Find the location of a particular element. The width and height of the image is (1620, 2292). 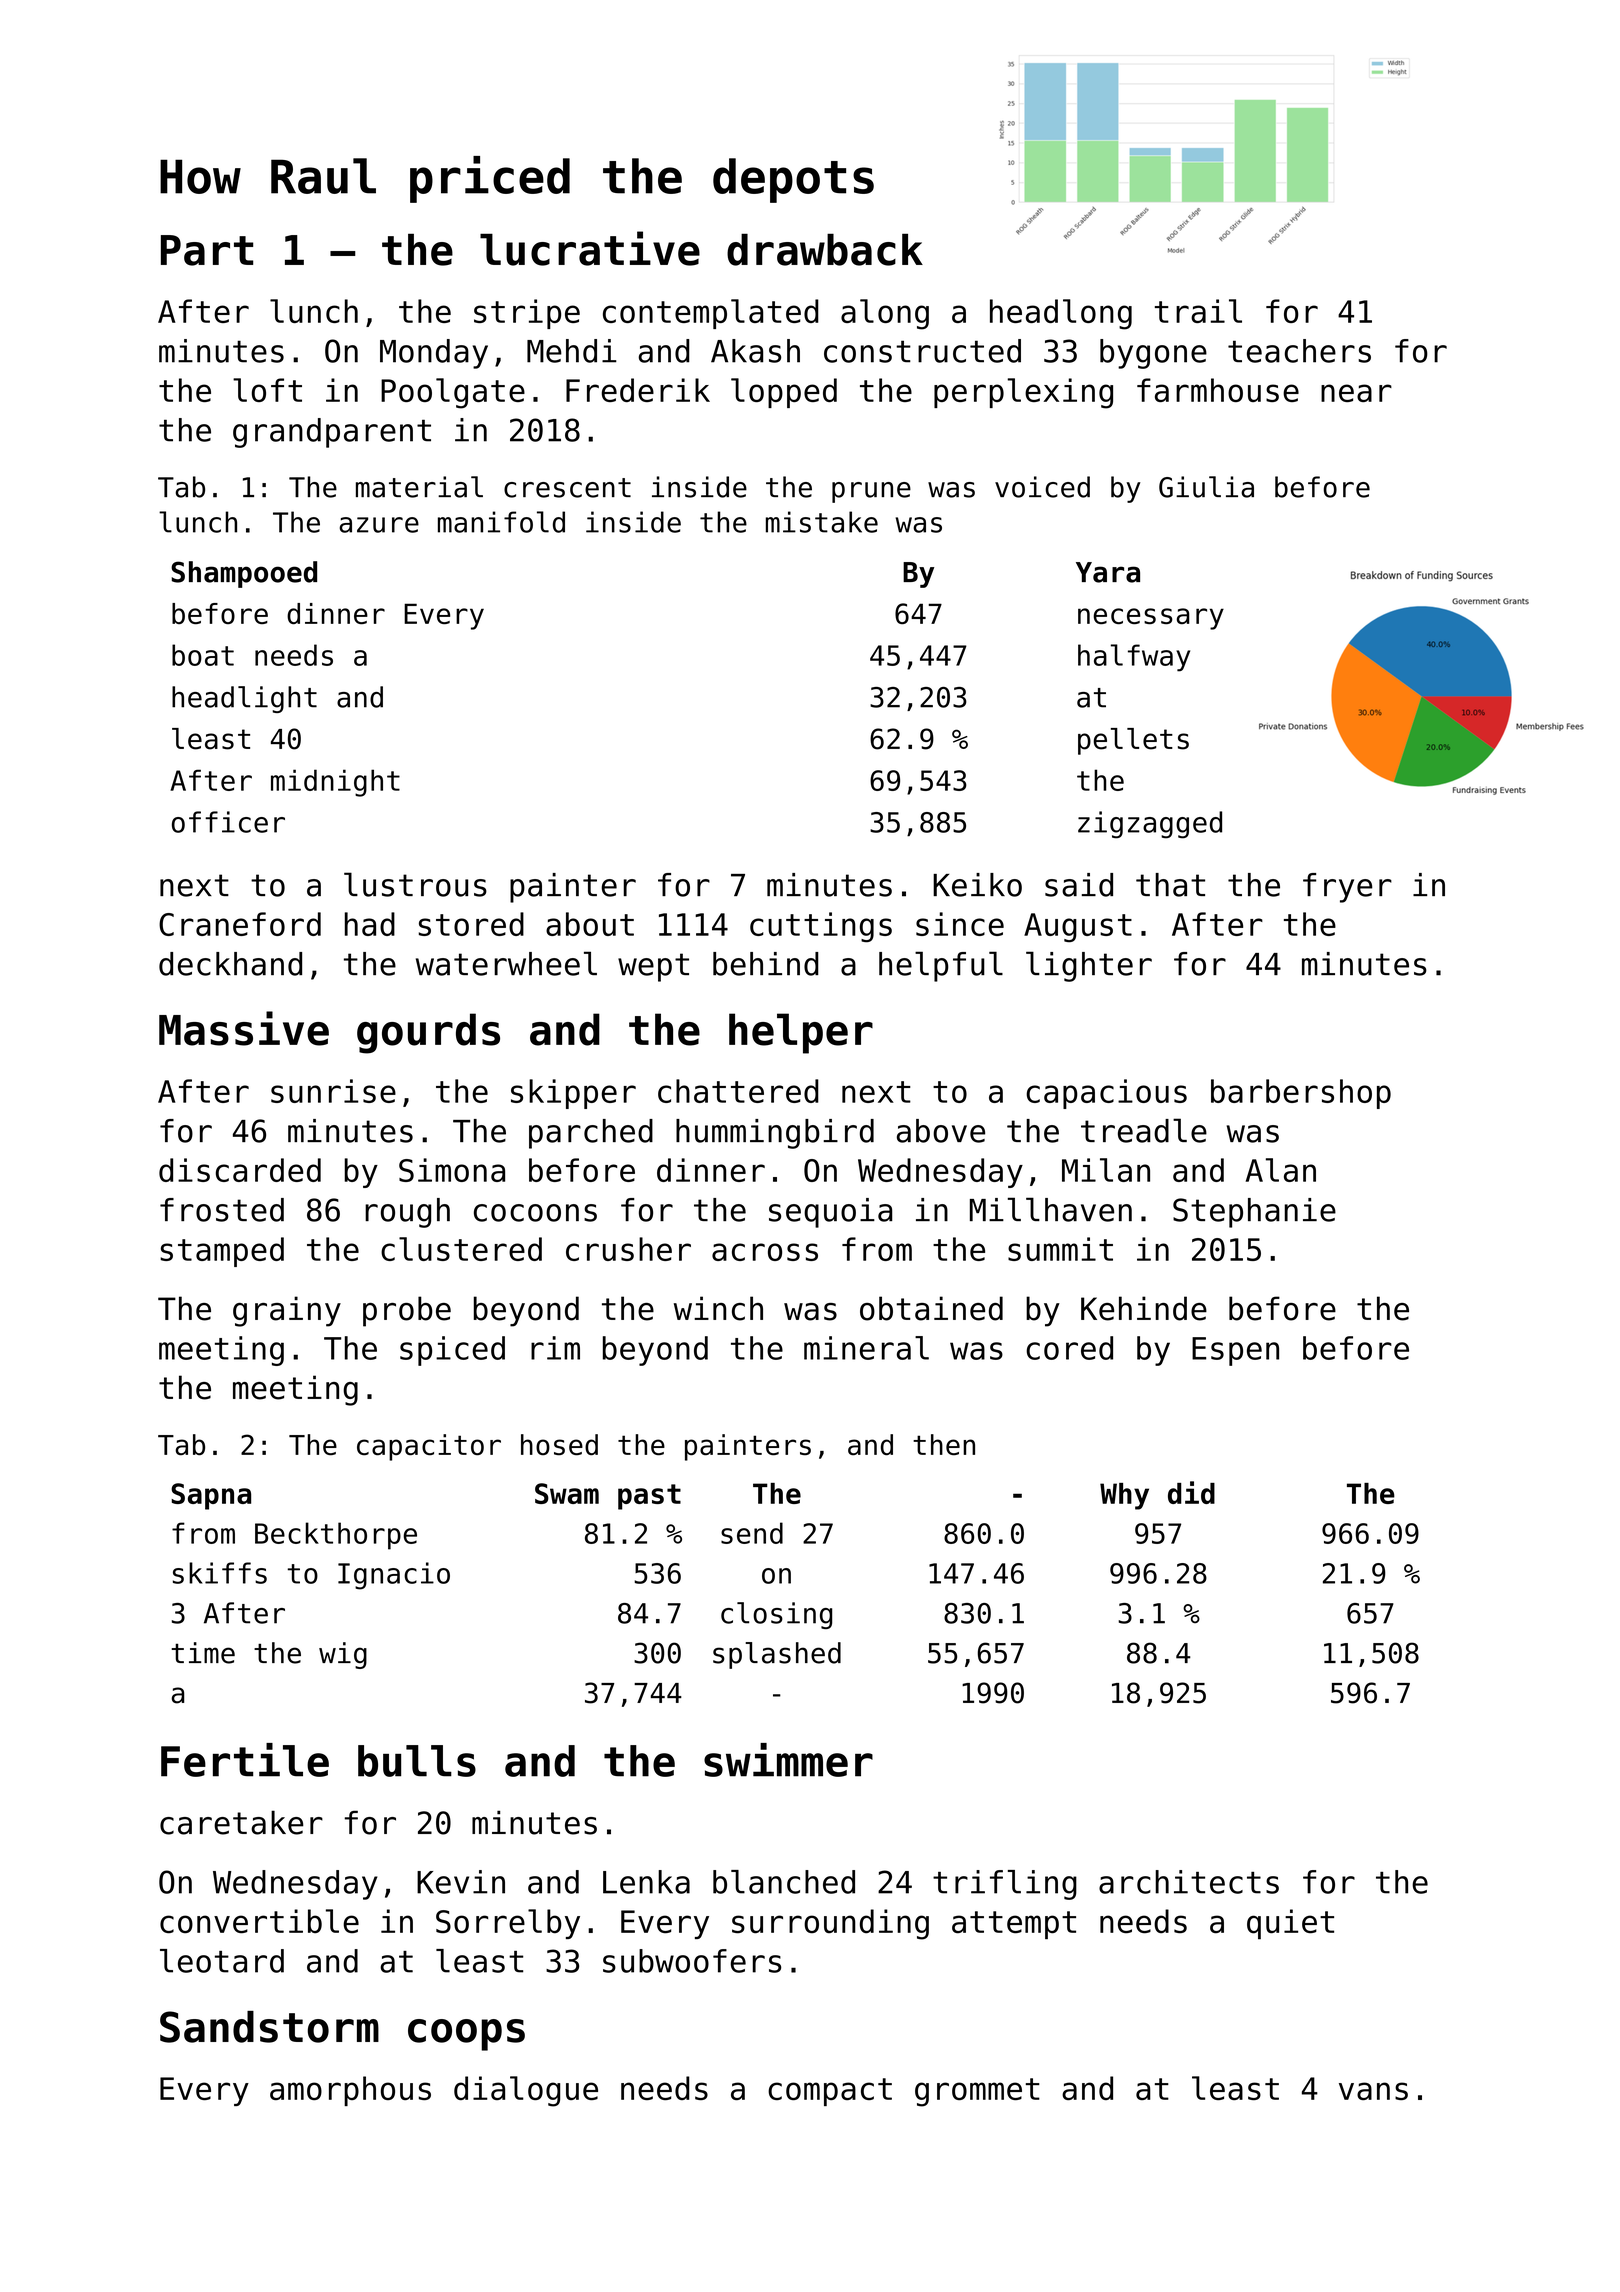

discarded is located at coordinates (240, 1170).
